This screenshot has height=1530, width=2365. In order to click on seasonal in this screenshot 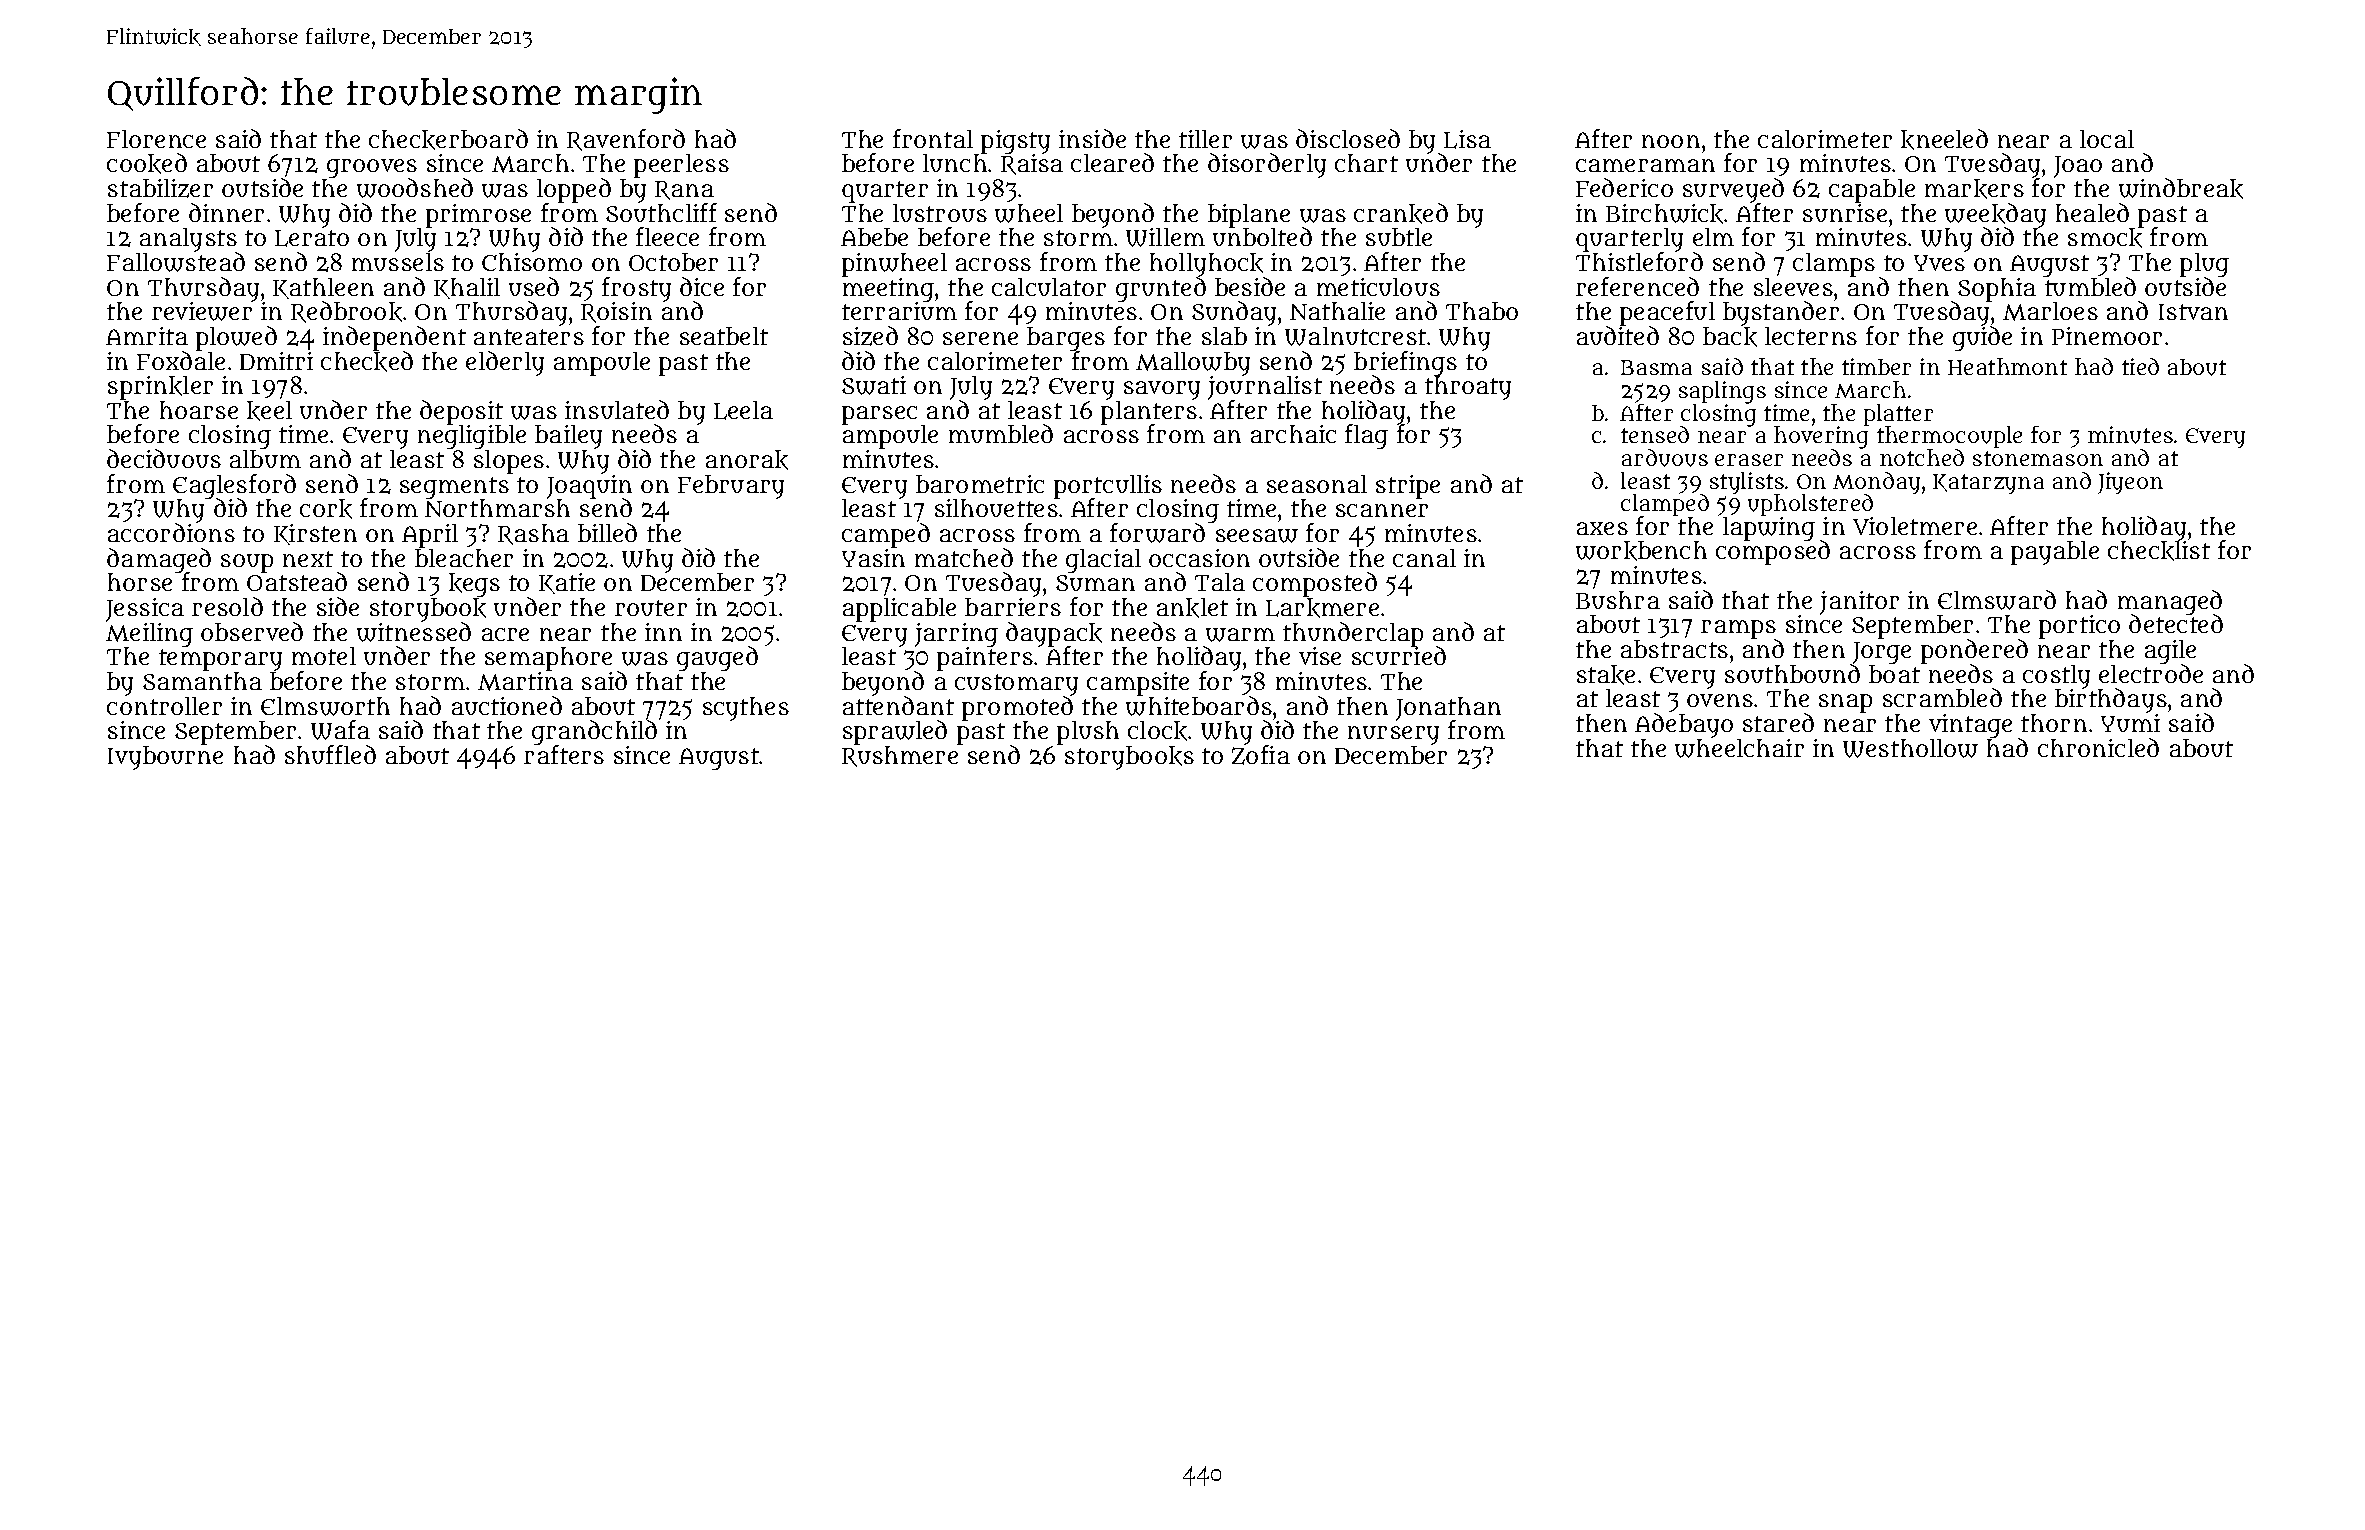, I will do `click(1317, 484)`.
